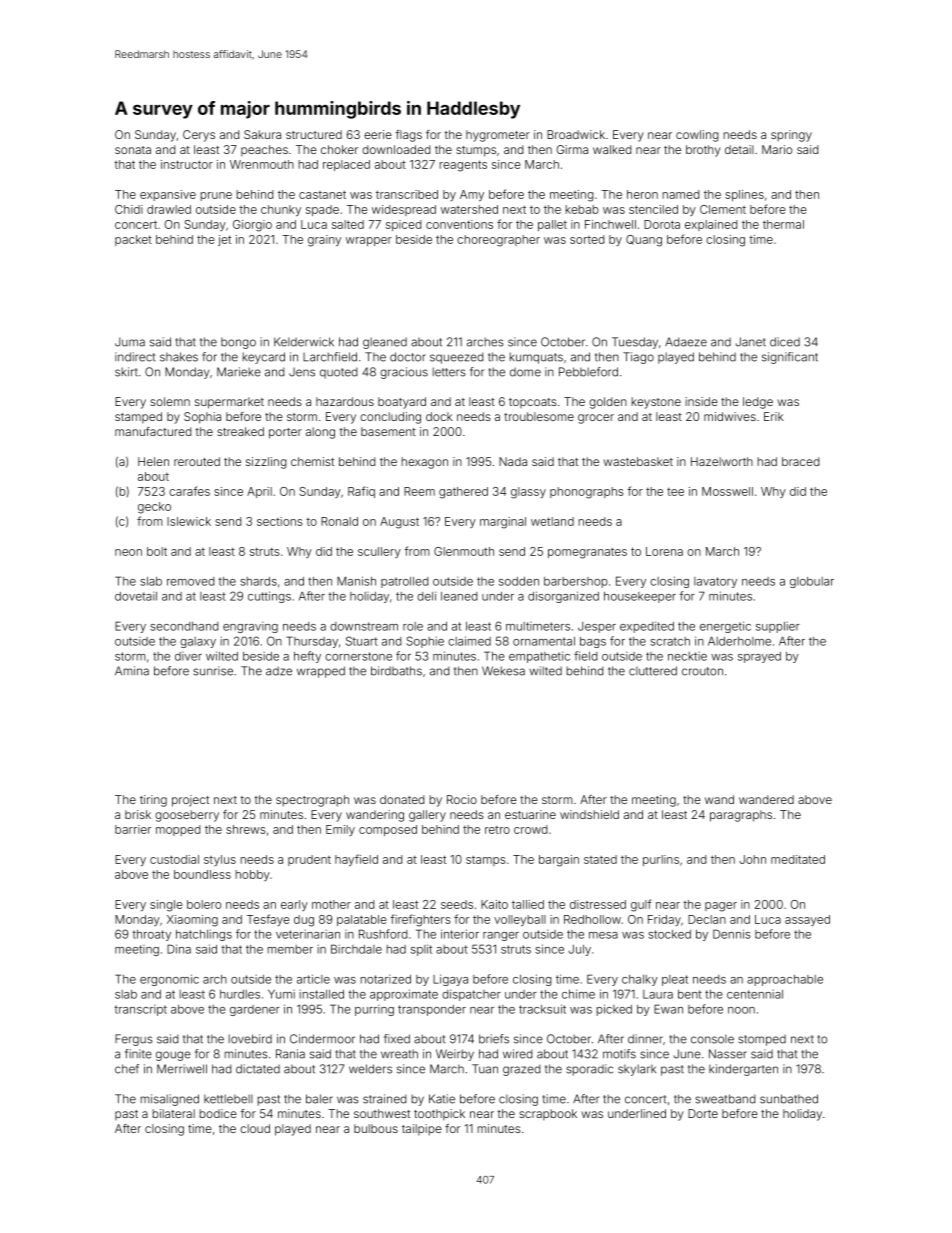 Image resolution: width=952 pixels, height=1233 pixels. Describe the element at coordinates (589, 814) in the page. I see `windshield` at that location.
